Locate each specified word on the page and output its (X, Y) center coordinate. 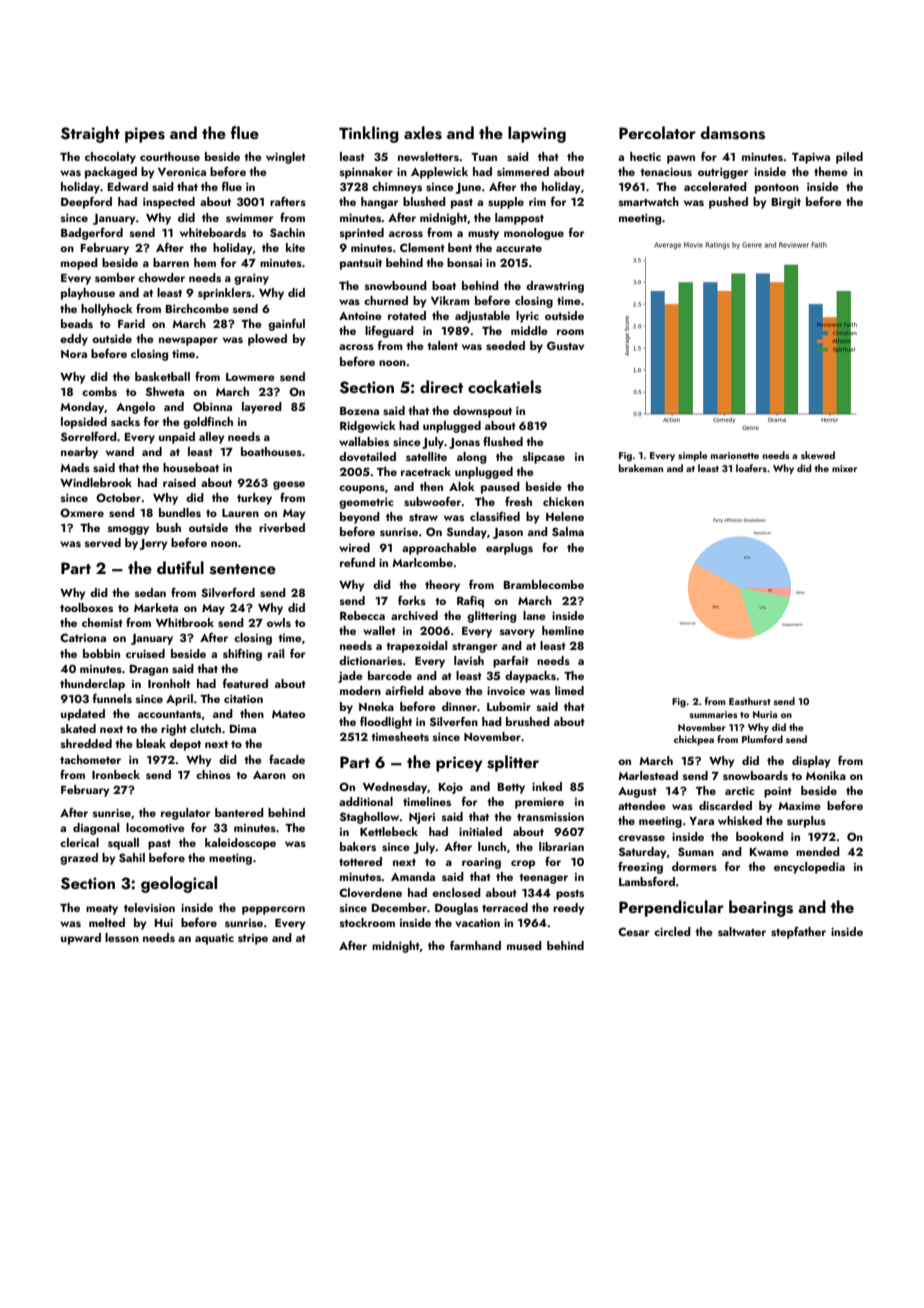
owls (279, 622)
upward (81, 939)
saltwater (742, 931)
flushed (503, 441)
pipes (145, 135)
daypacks (530, 677)
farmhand (475, 945)
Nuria (765, 714)
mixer (844, 468)
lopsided (84, 423)
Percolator (657, 132)
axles (423, 133)
